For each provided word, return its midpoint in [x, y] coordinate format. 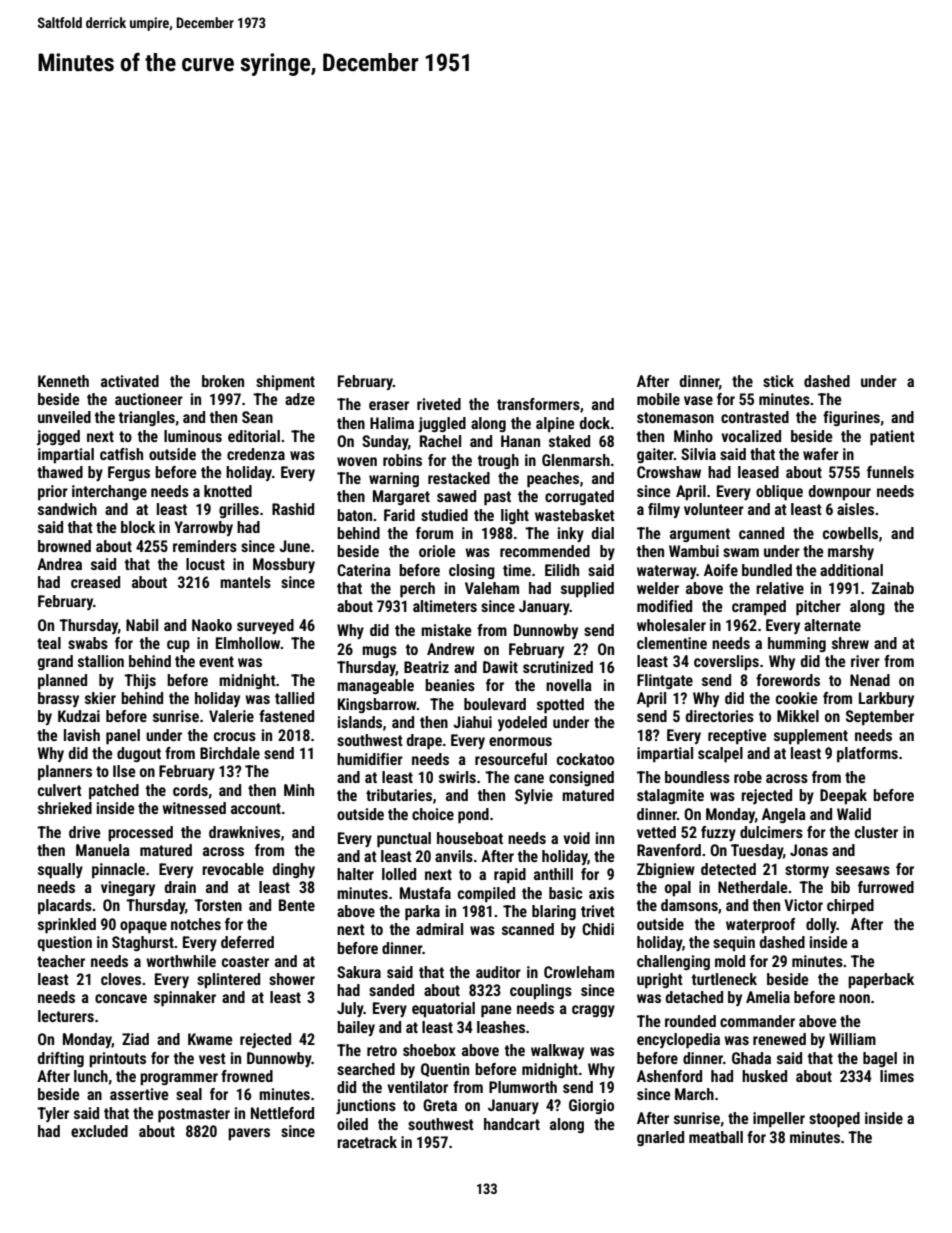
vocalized [751, 436]
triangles [147, 418]
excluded [99, 1131]
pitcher [818, 608]
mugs [379, 652]
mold [730, 961]
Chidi [598, 929]
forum [434, 533]
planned [62, 682]
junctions [366, 1106]
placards [65, 907]
